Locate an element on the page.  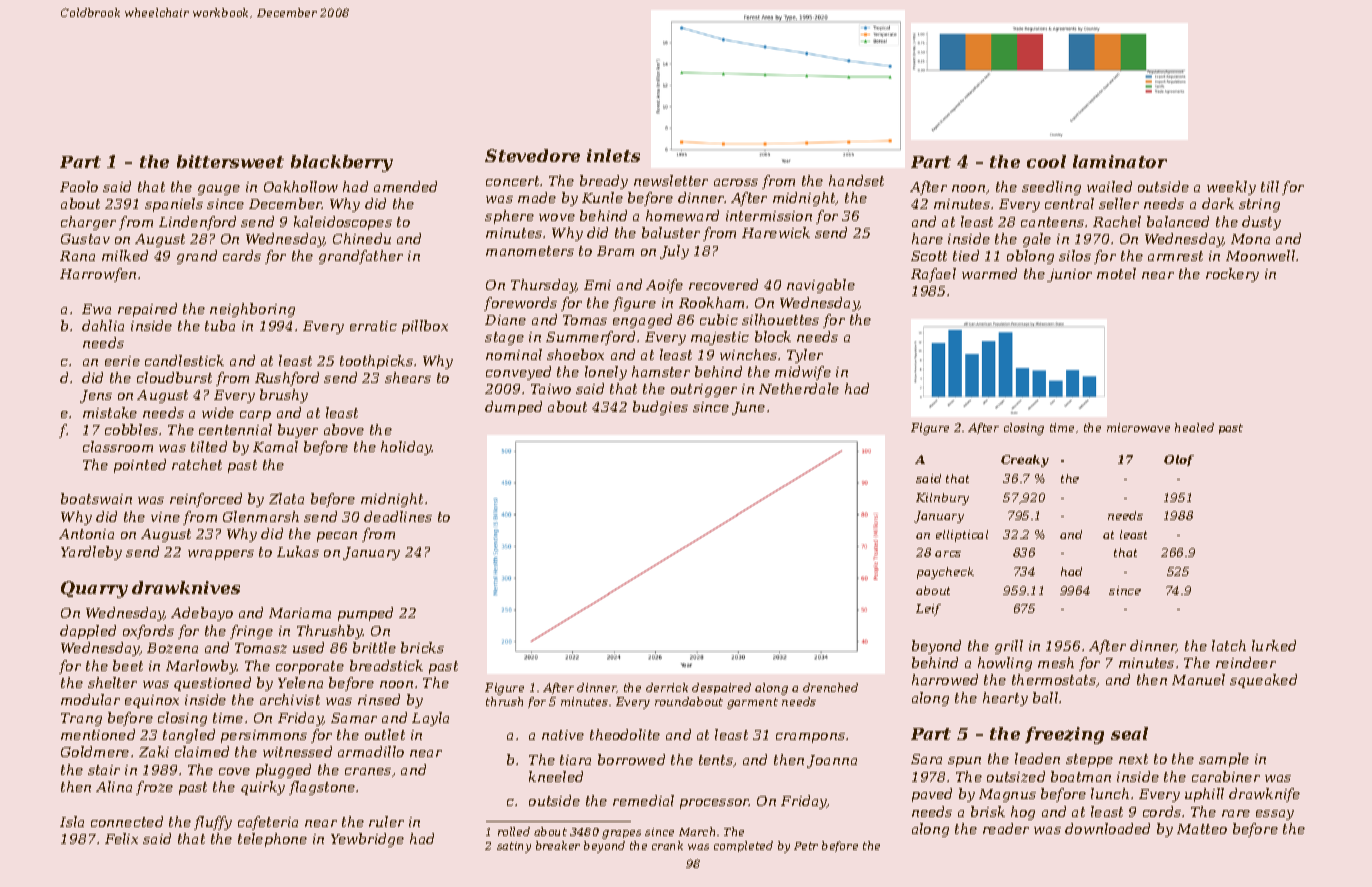
shoebox is located at coordinates (575, 354).
